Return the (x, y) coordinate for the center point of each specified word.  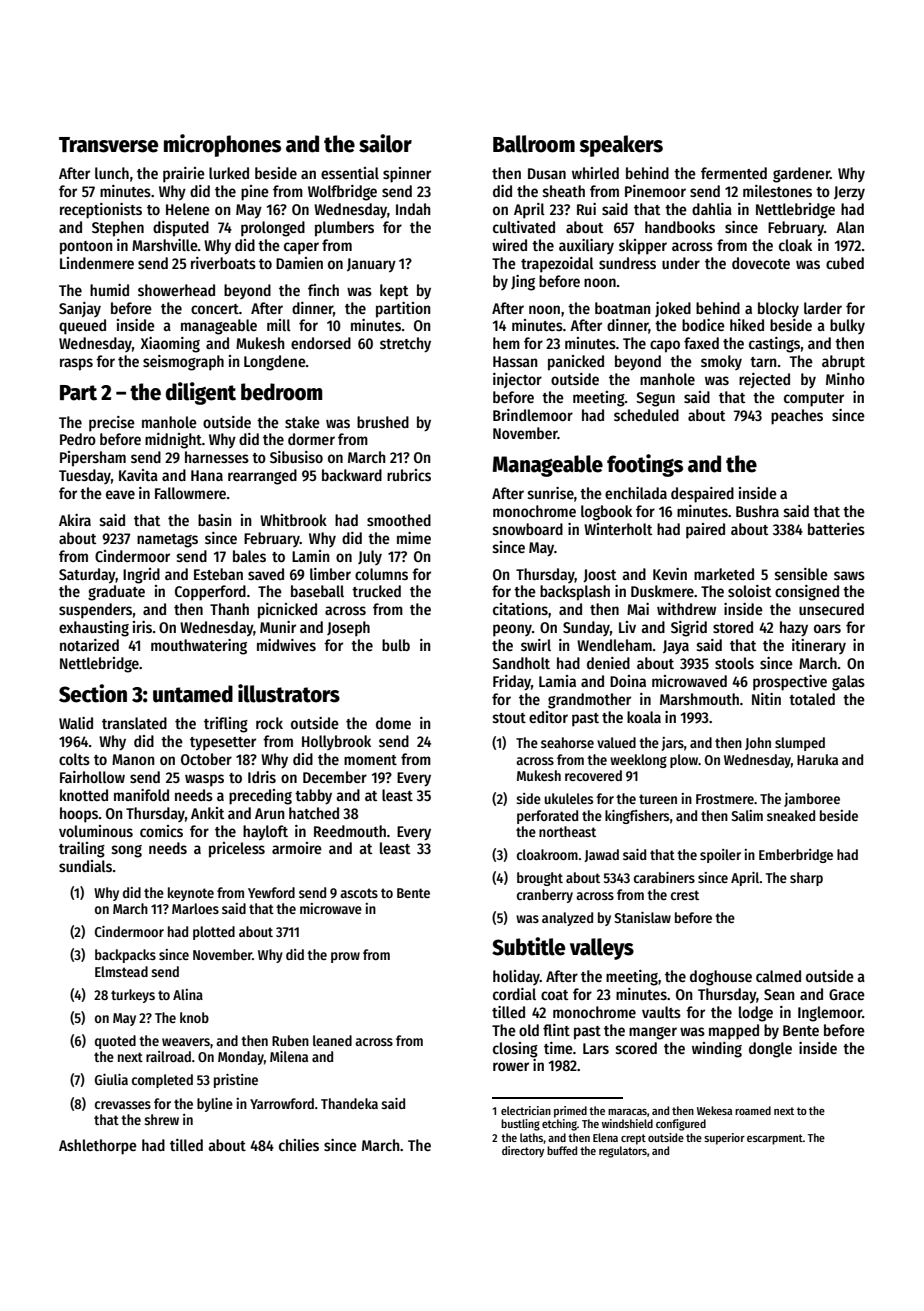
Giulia (111, 1079)
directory (523, 1152)
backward (352, 475)
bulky (847, 326)
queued (82, 327)
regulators (623, 1152)
